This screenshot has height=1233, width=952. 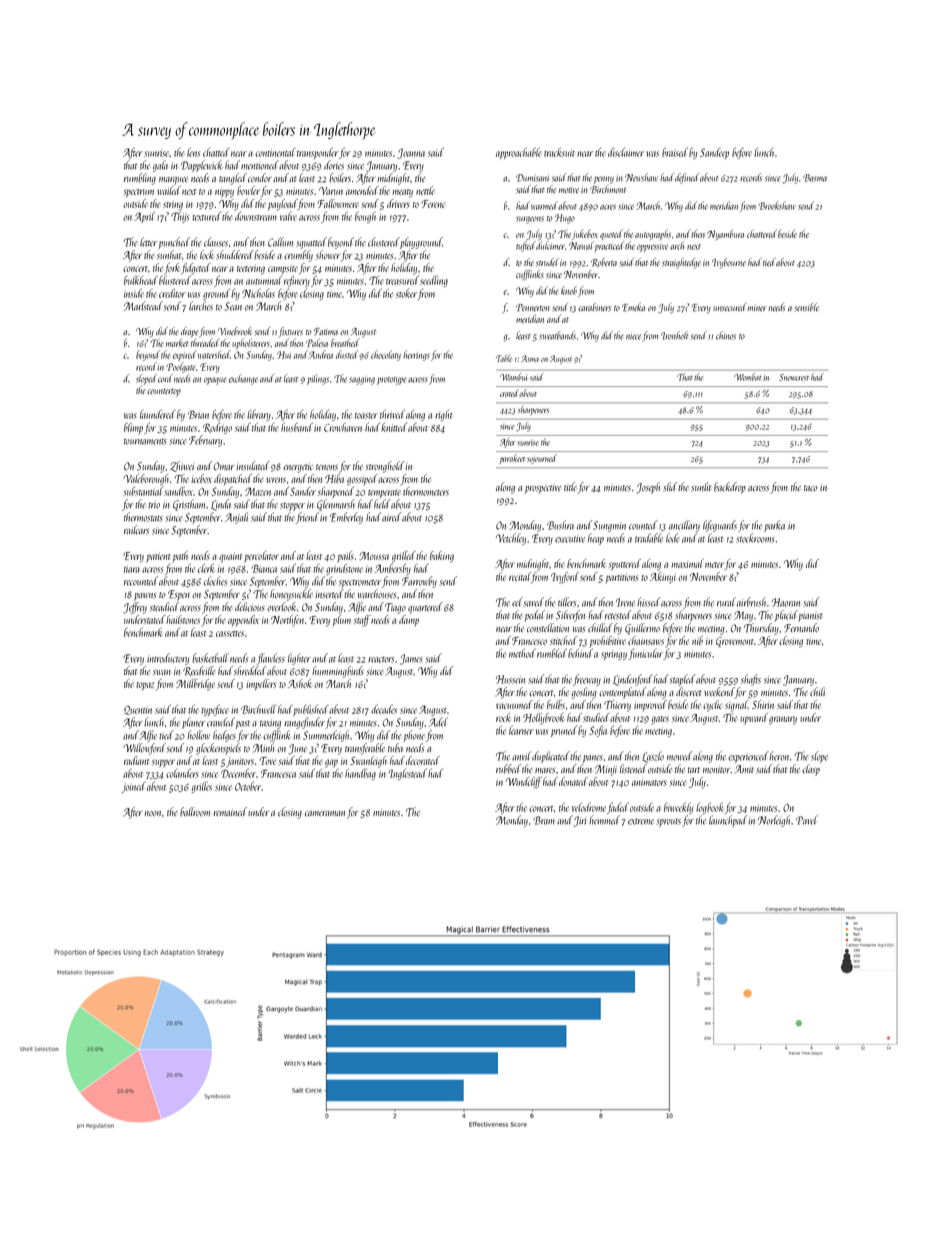 What do you see at coordinates (136, 760) in the screenshot?
I see `radiant` at bounding box center [136, 760].
